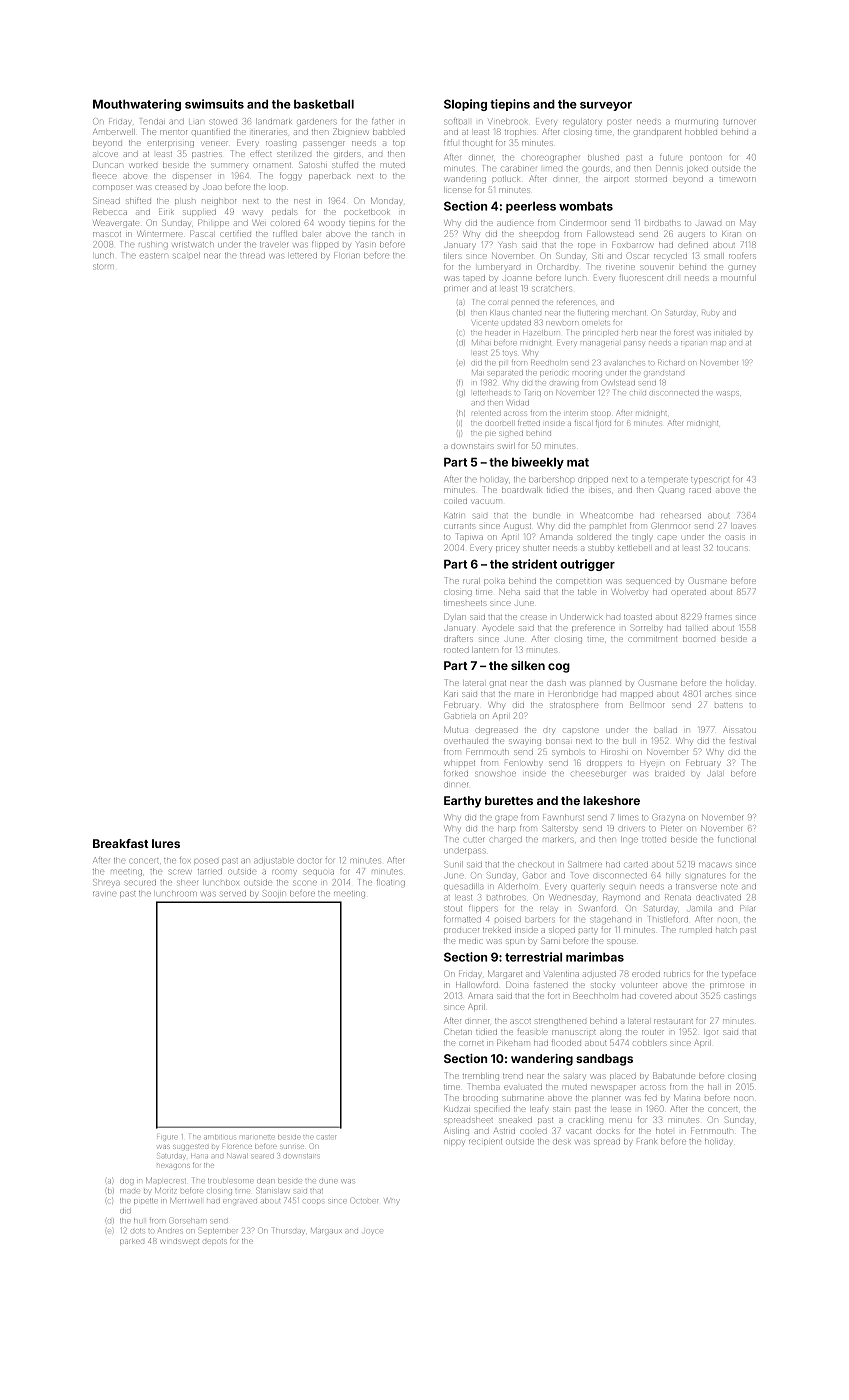 The image size is (849, 1400). Describe the element at coordinates (739, 975) in the page. I see `typeface` at that location.
